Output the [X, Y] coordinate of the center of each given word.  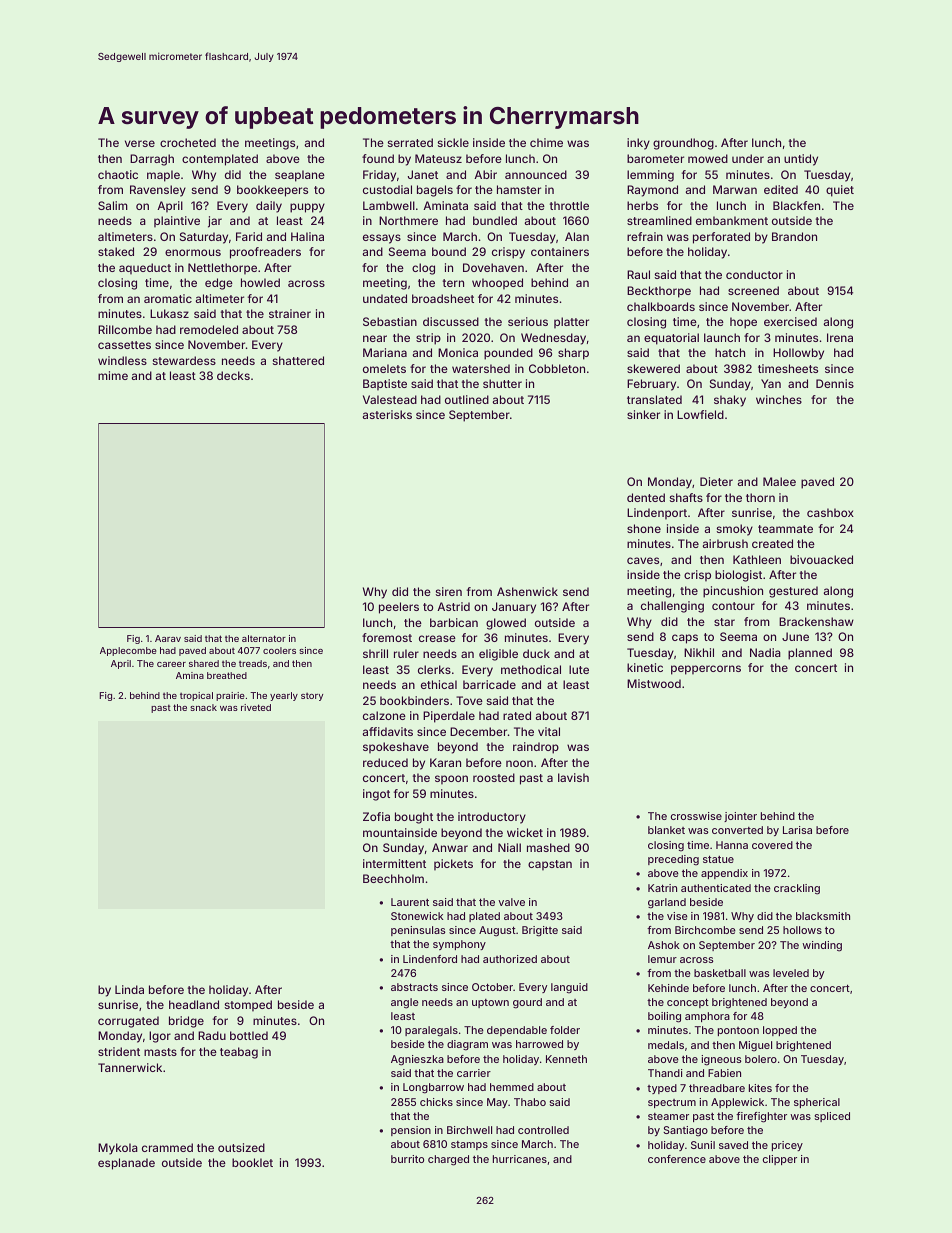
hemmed [512, 1087]
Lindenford [430, 959]
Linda [129, 989]
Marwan [735, 189]
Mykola [118, 1149]
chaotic [118, 174]
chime [546, 142]
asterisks [387, 414]
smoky [735, 530]
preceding [673, 860]
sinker [643, 414]
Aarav [168, 638]
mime [113, 375]
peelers [399, 608]
